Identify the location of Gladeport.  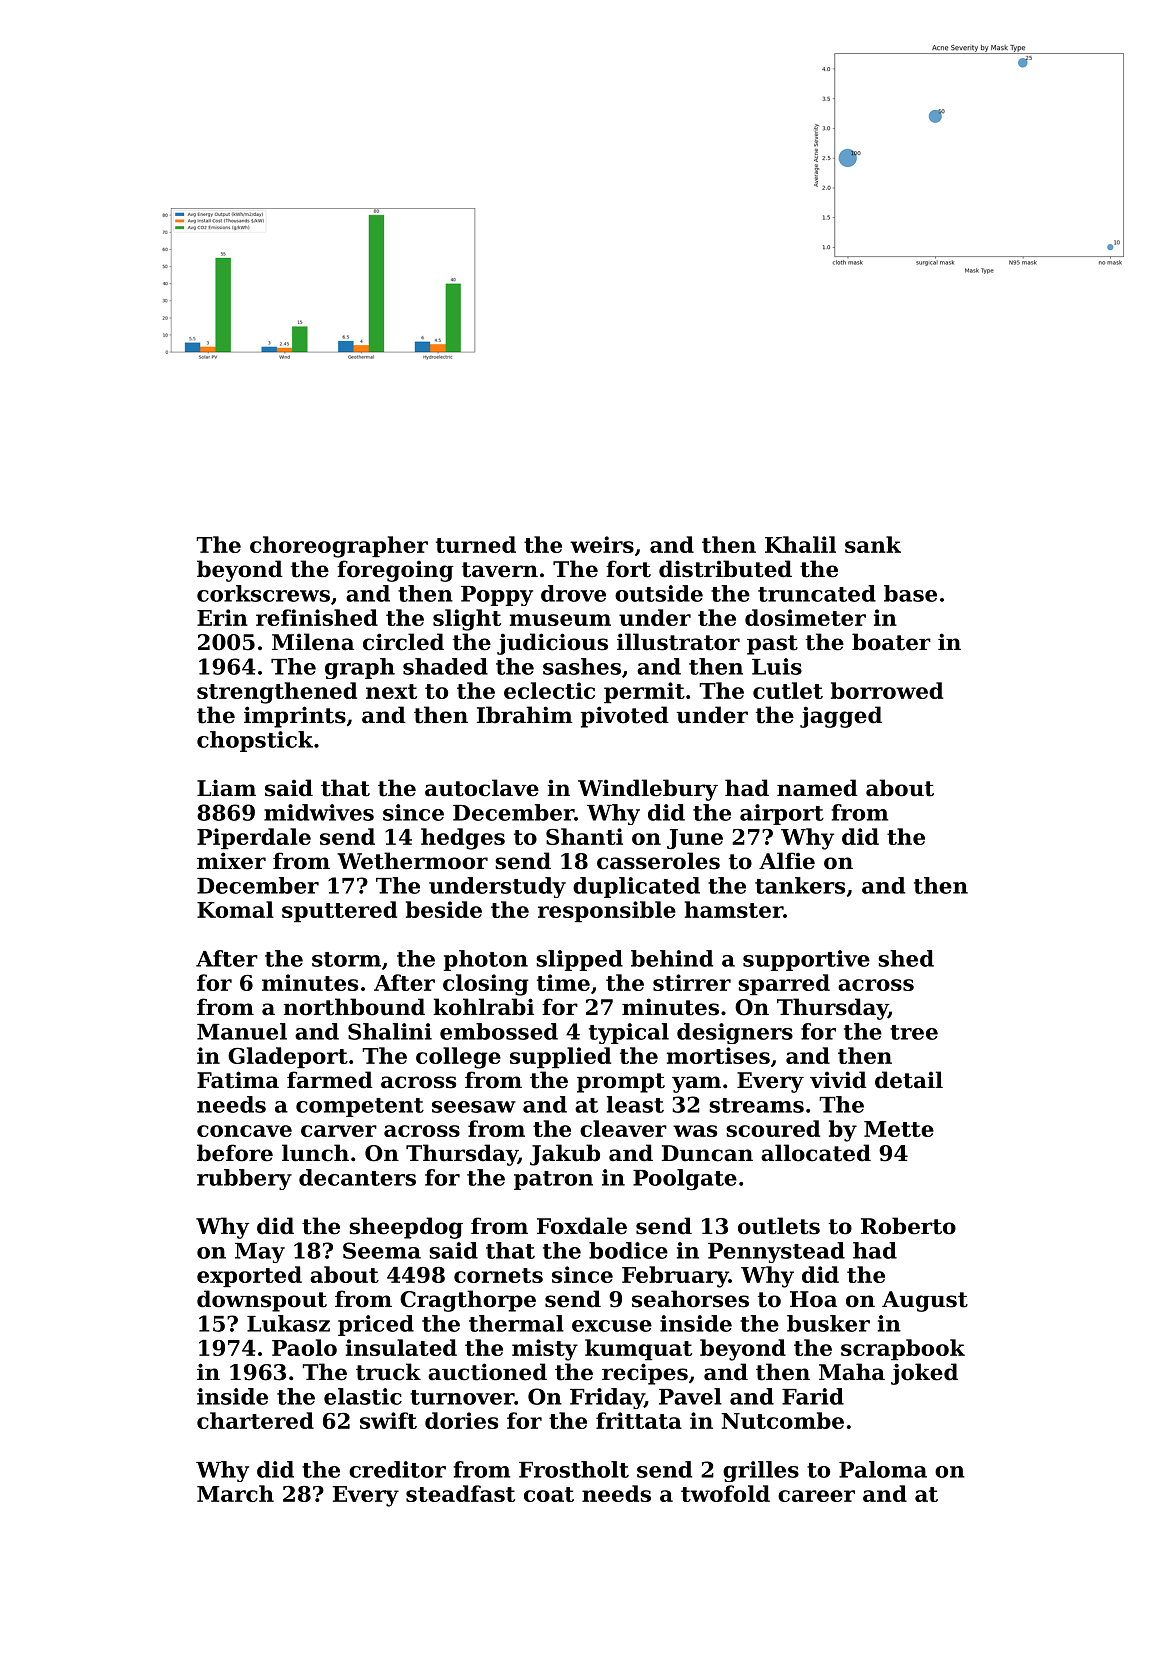
(288, 1057).
